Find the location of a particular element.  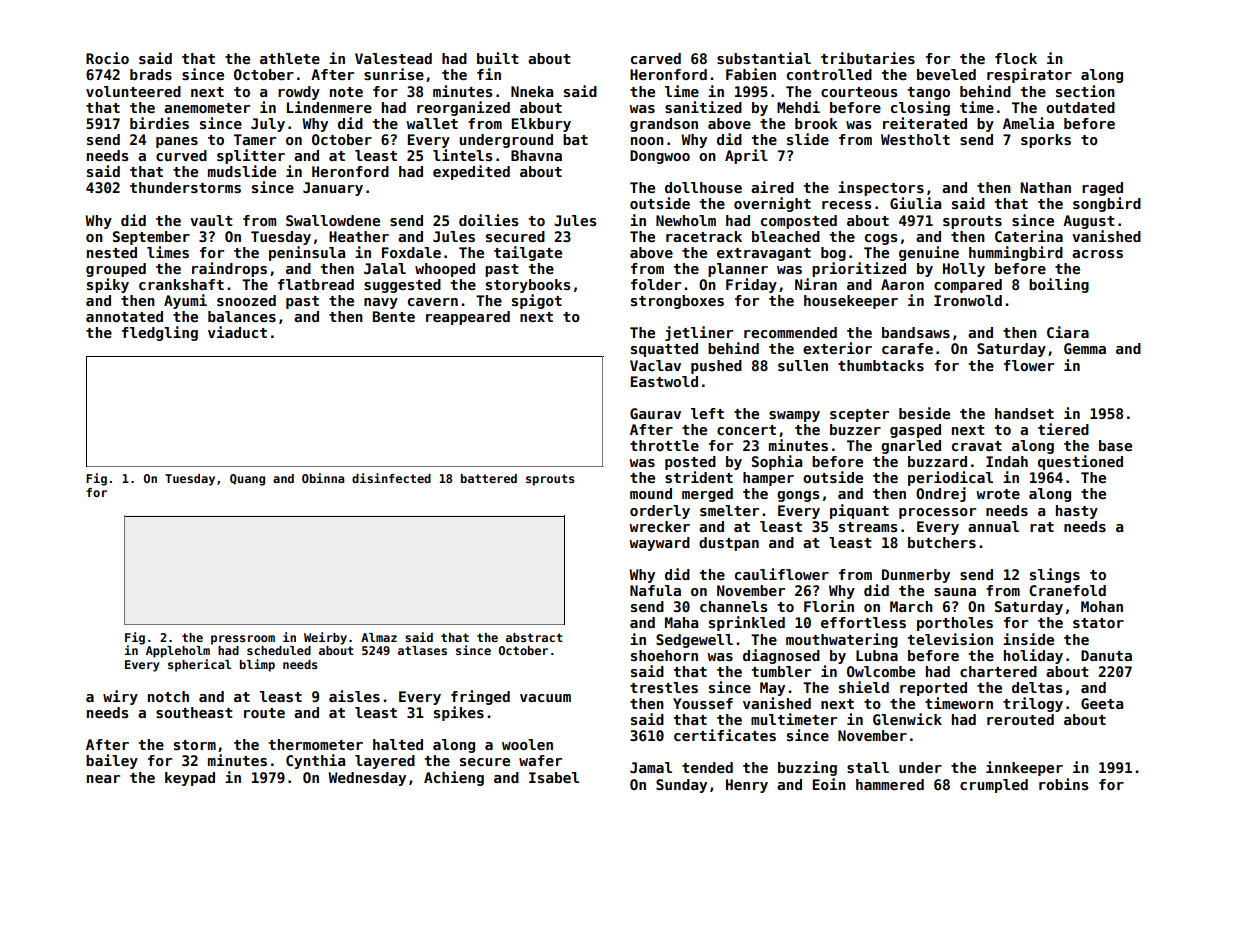

Quang is located at coordinates (247, 480).
